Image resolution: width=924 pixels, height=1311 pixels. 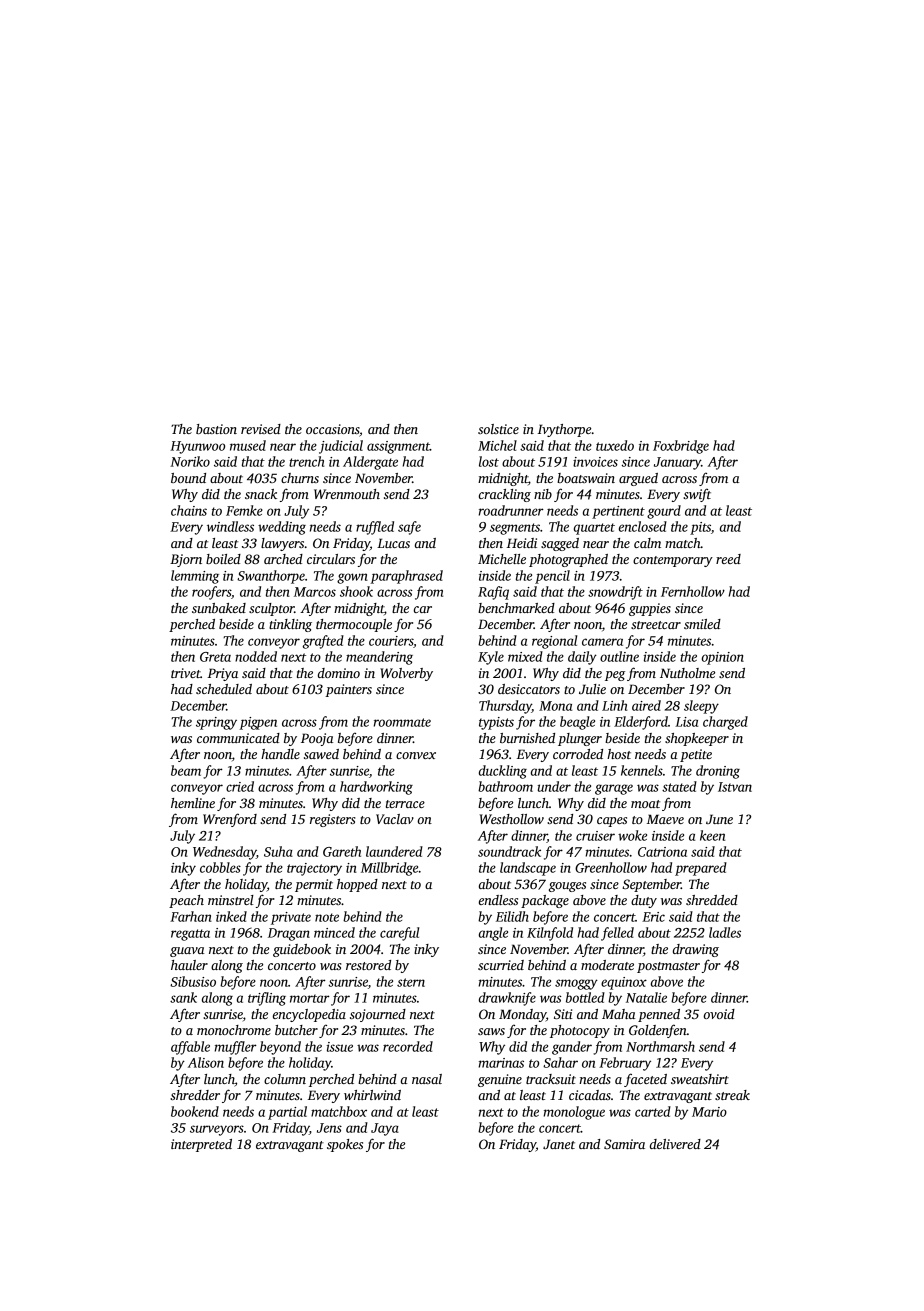 I want to click on host, so click(x=619, y=754).
